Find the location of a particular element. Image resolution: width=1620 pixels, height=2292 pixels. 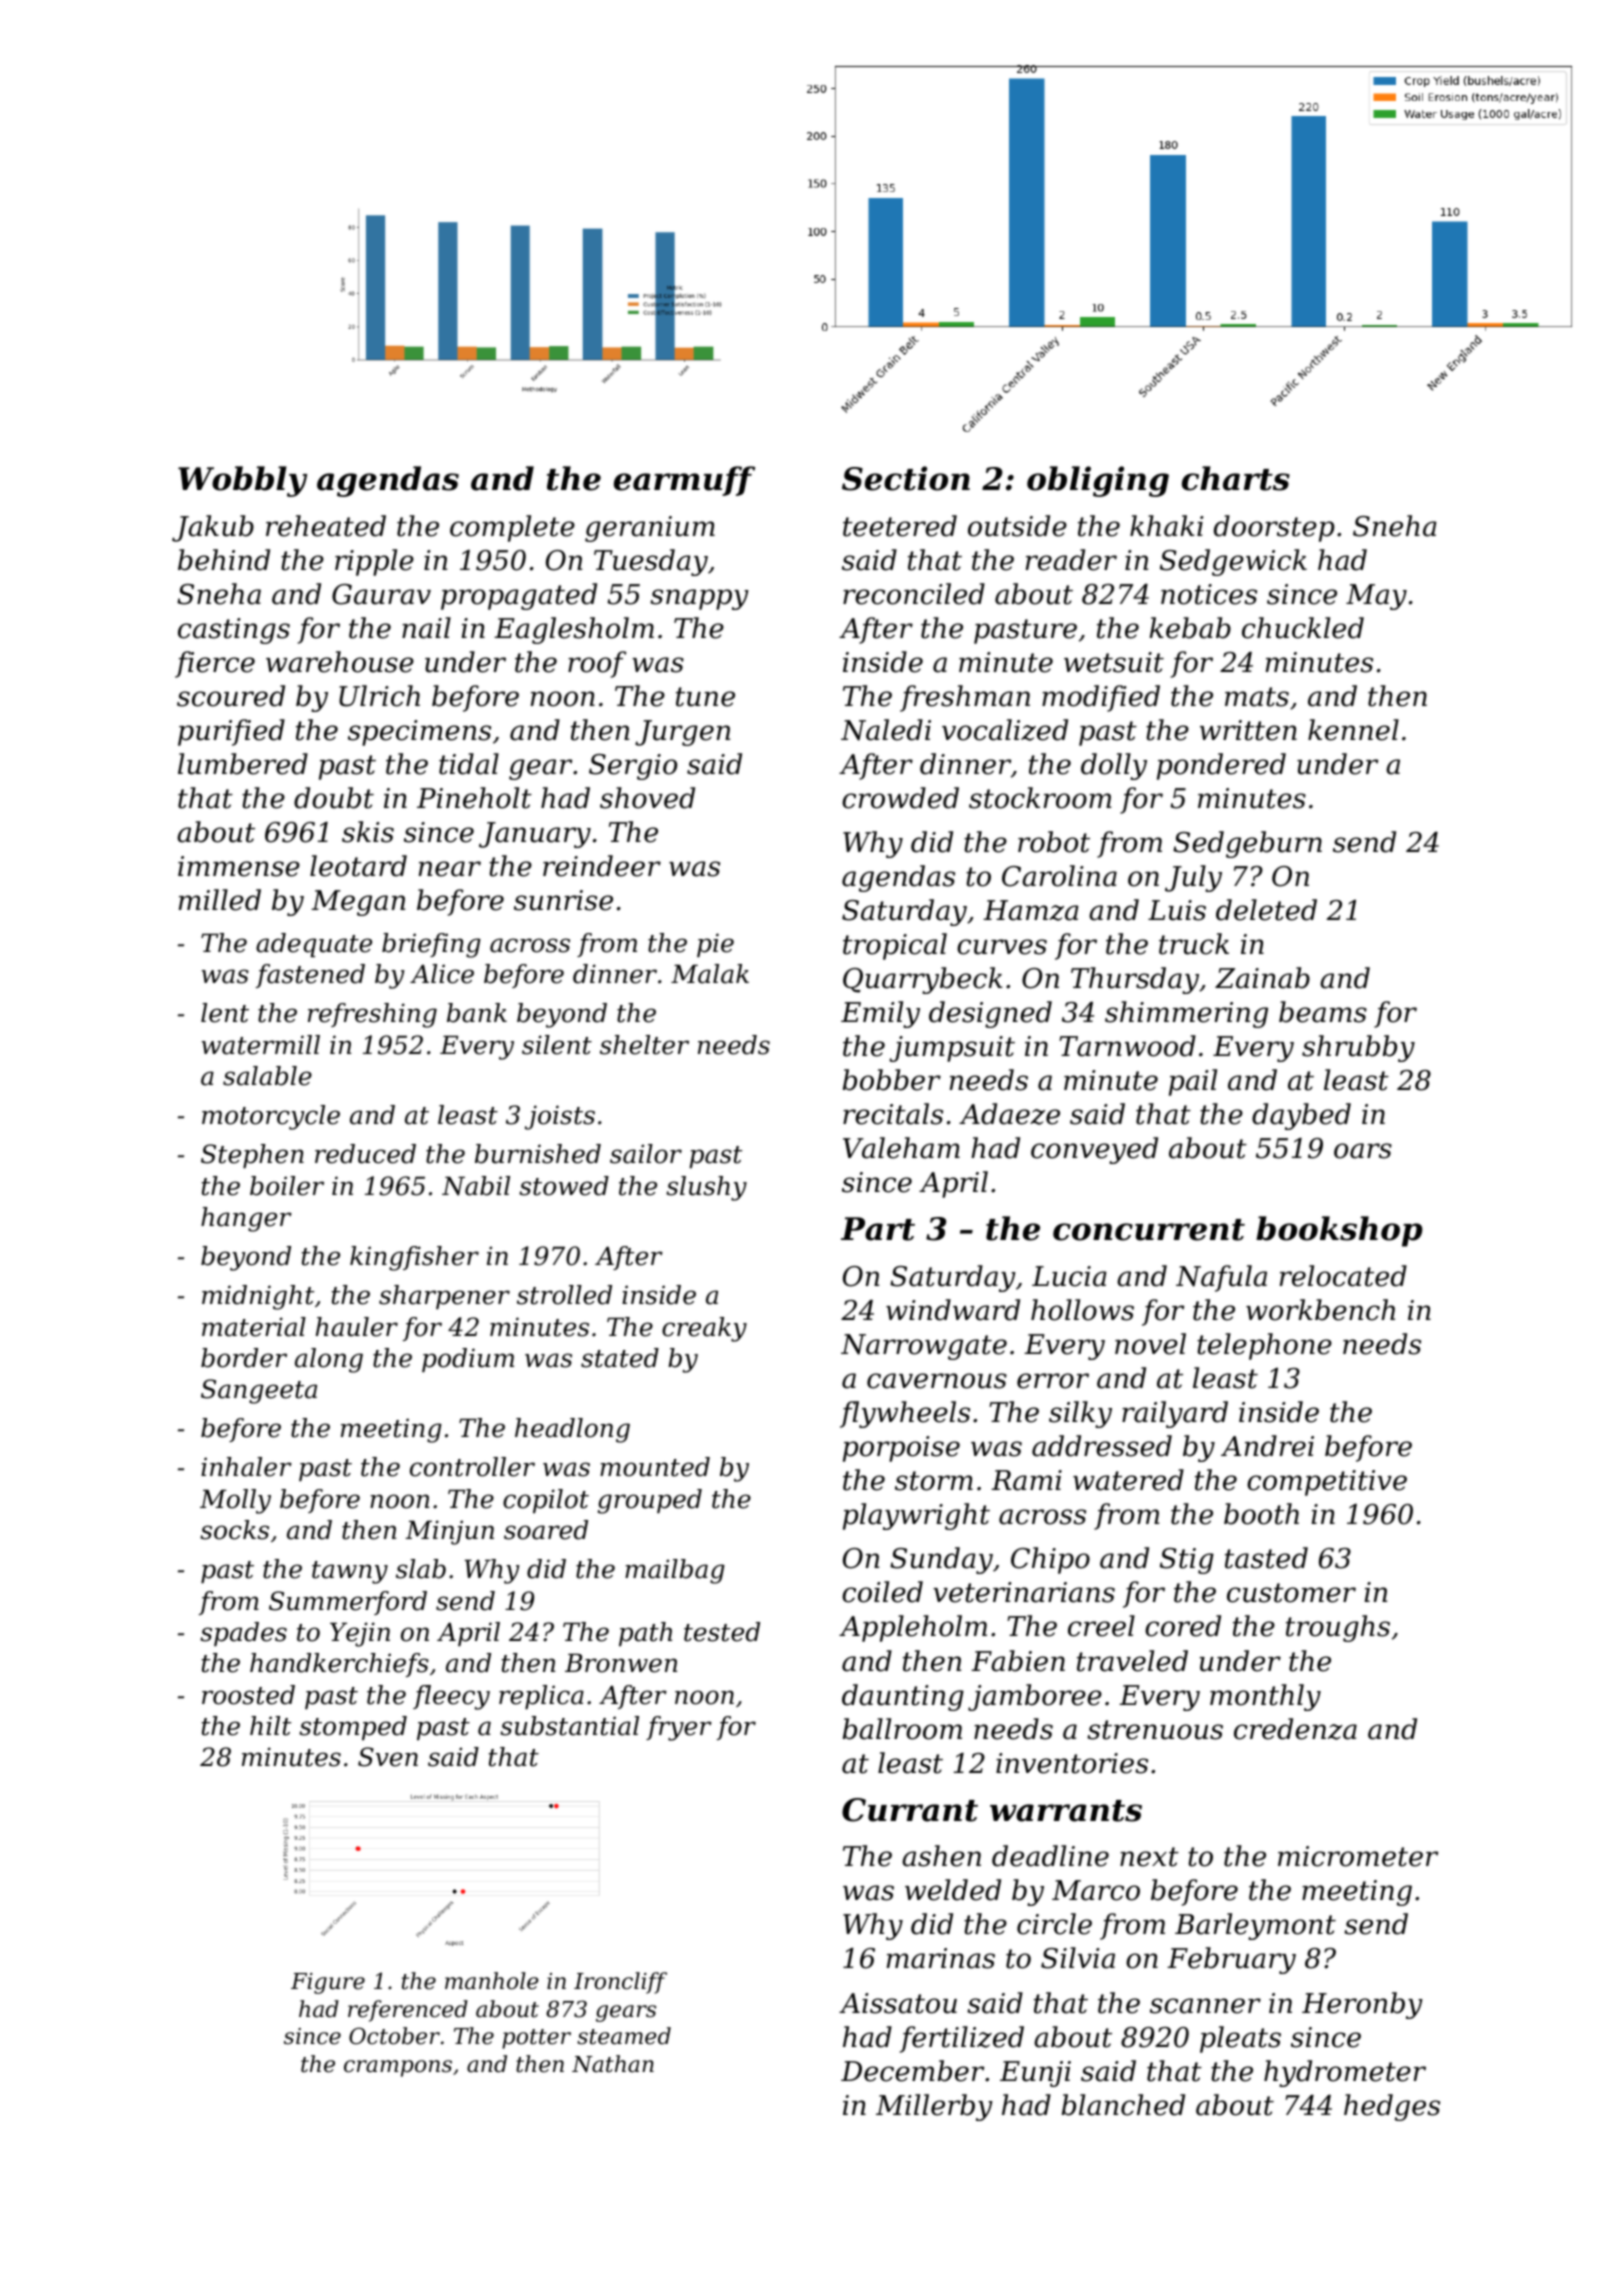

credenza is located at coordinates (1295, 1729).
